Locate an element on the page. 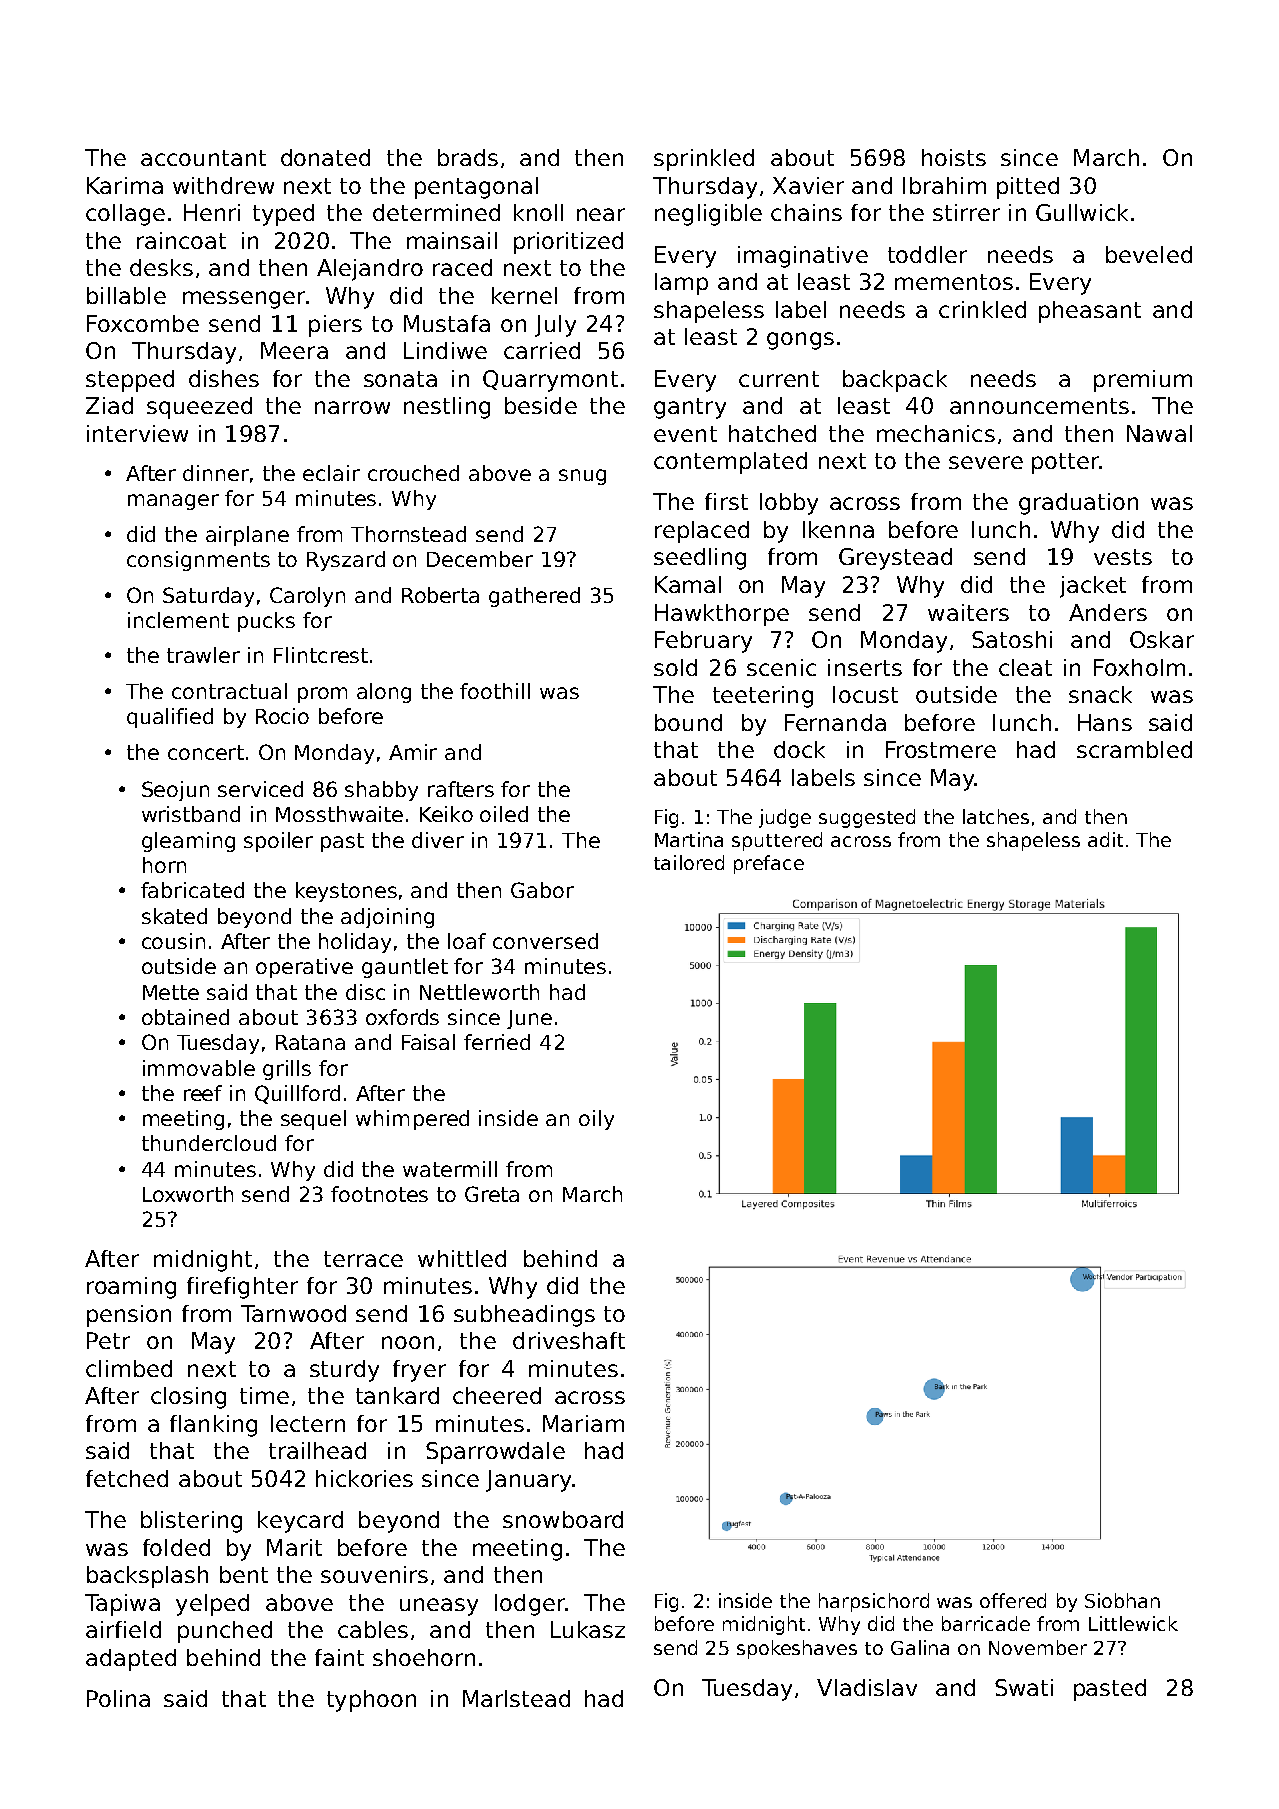  backsplash is located at coordinates (147, 1577).
